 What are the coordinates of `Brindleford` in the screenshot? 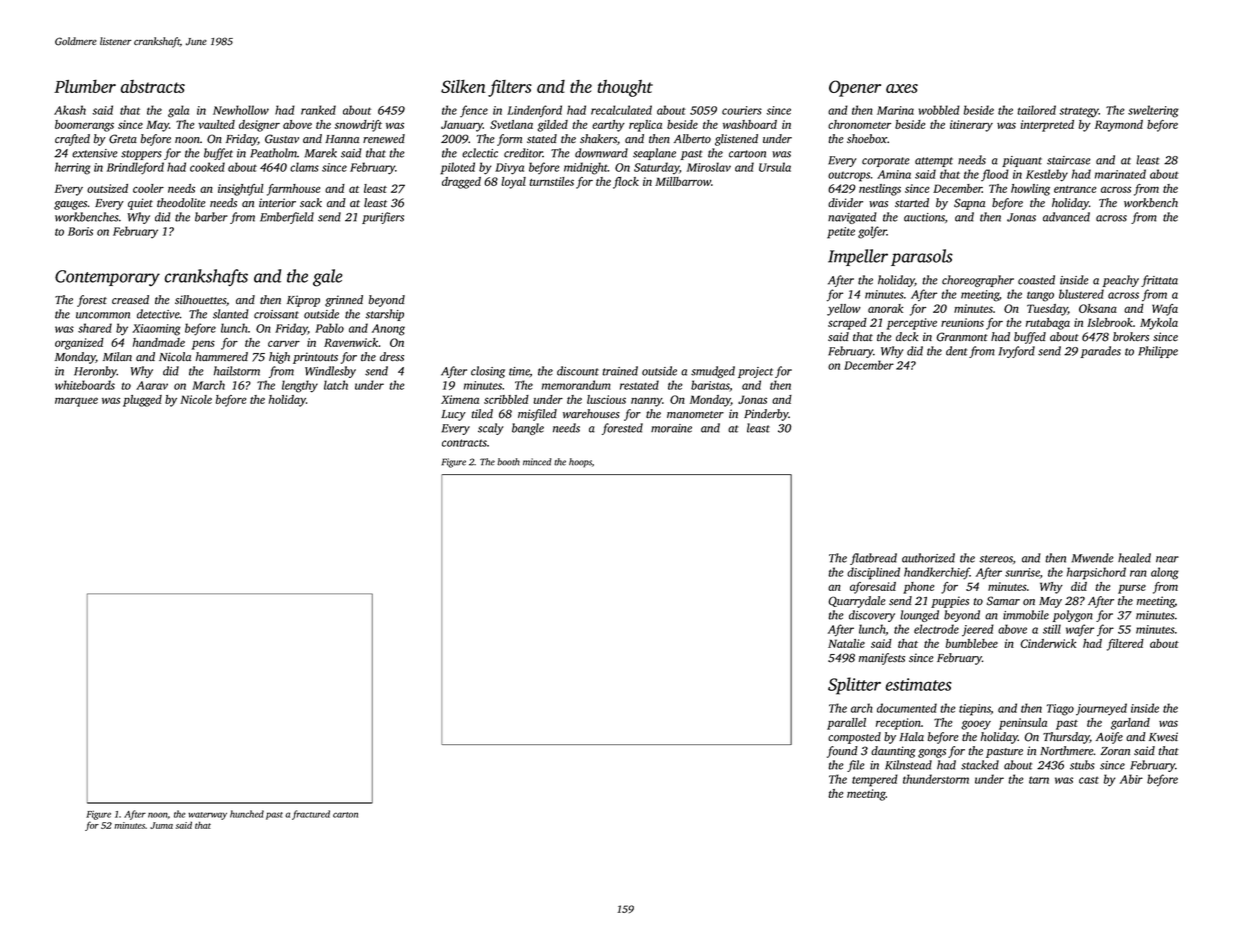 It's located at (135, 168).
